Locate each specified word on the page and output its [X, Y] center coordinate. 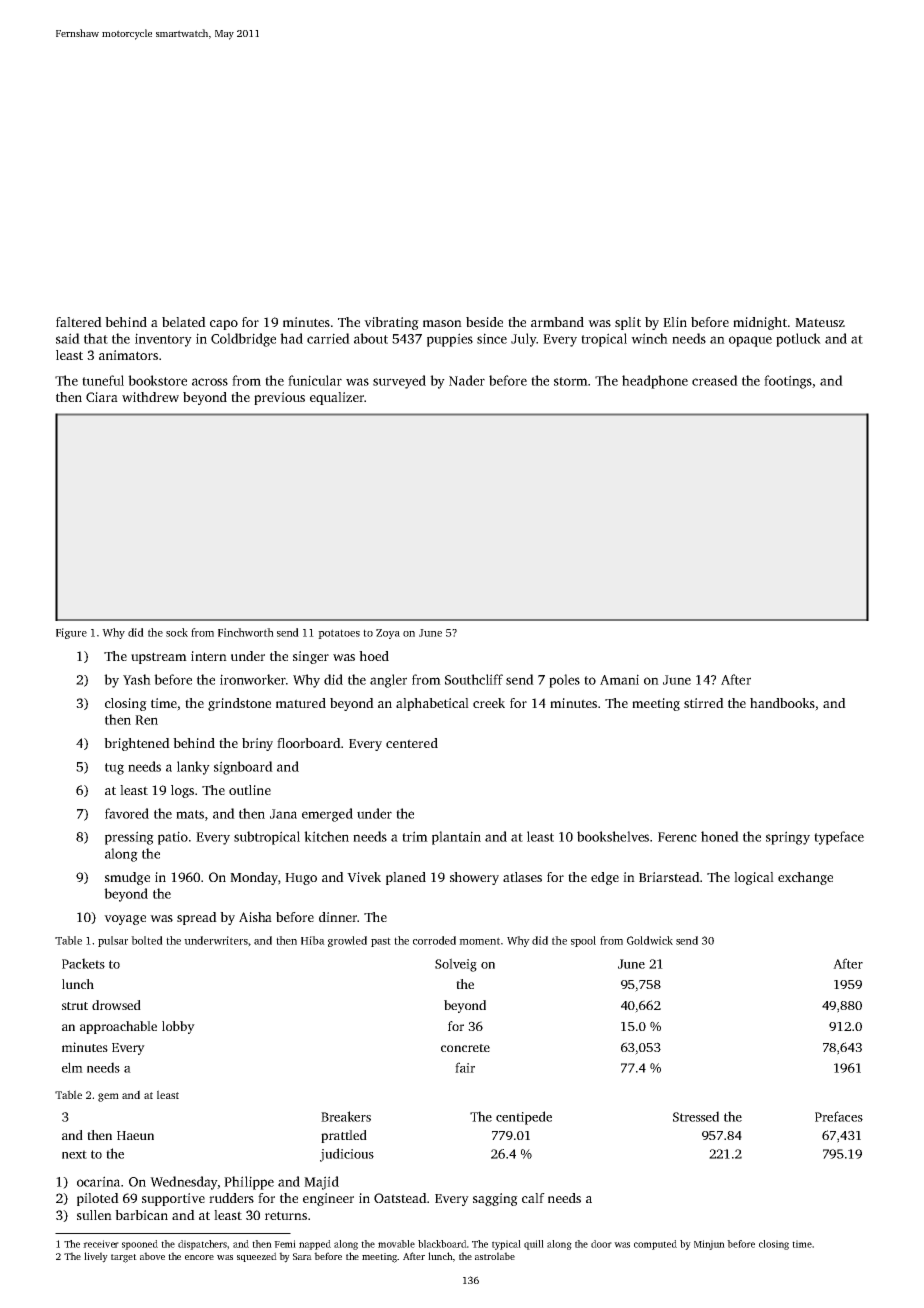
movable [396, 1244]
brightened [137, 744]
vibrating [391, 323]
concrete [465, 1048]
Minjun [709, 1245]
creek [489, 703]
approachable [118, 1027]
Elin [675, 322]
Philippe [249, 1183]
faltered [79, 322]
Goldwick [650, 940]
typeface [839, 838]
